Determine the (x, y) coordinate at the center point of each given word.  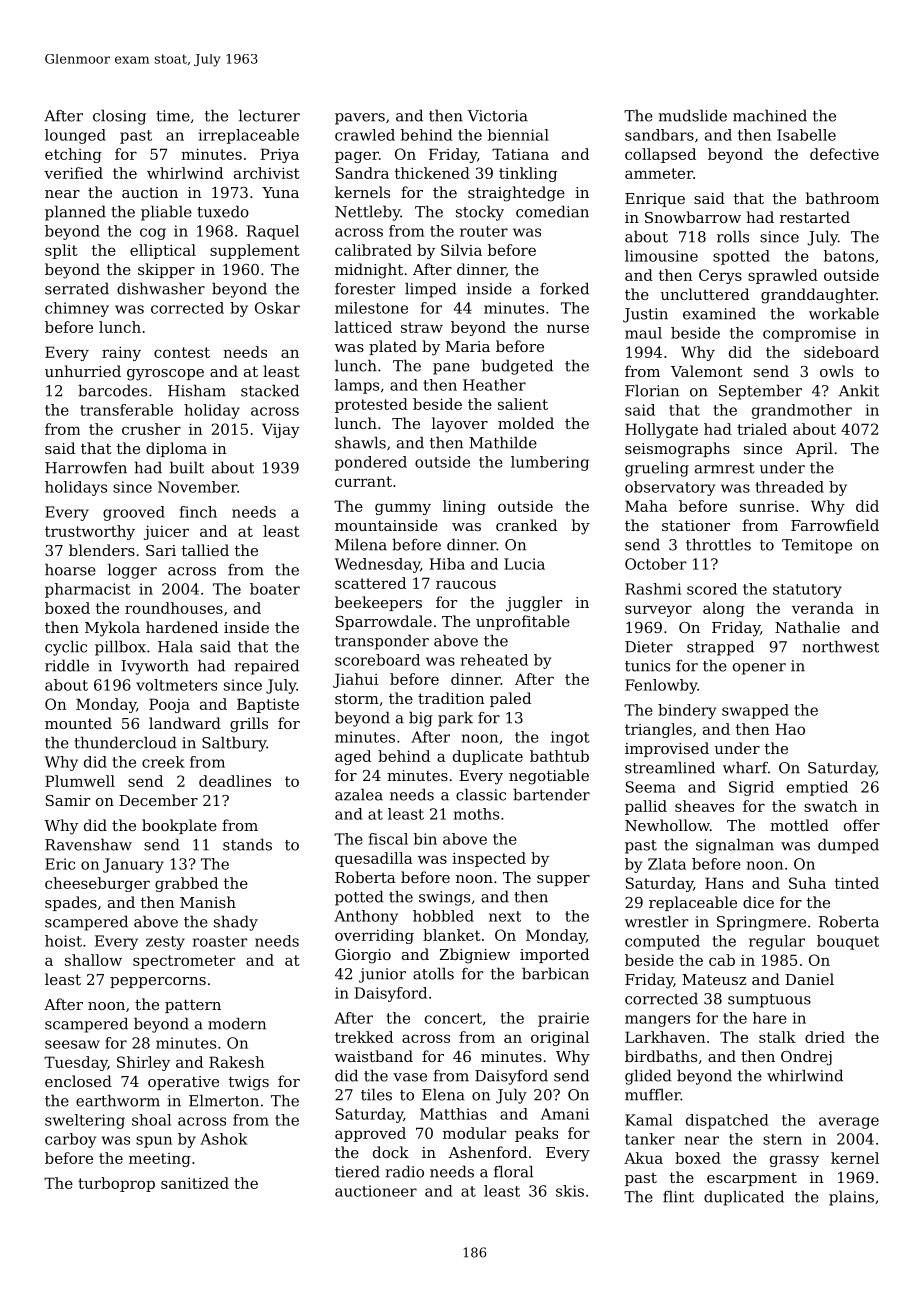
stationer (696, 525)
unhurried (83, 371)
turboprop (116, 1184)
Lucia (524, 564)
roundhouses (174, 608)
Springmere (761, 923)
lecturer (269, 115)
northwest (840, 646)
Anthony (366, 917)
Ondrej (806, 1058)
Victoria (497, 116)
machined (770, 115)
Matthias (453, 1114)
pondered (371, 463)
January (133, 865)
